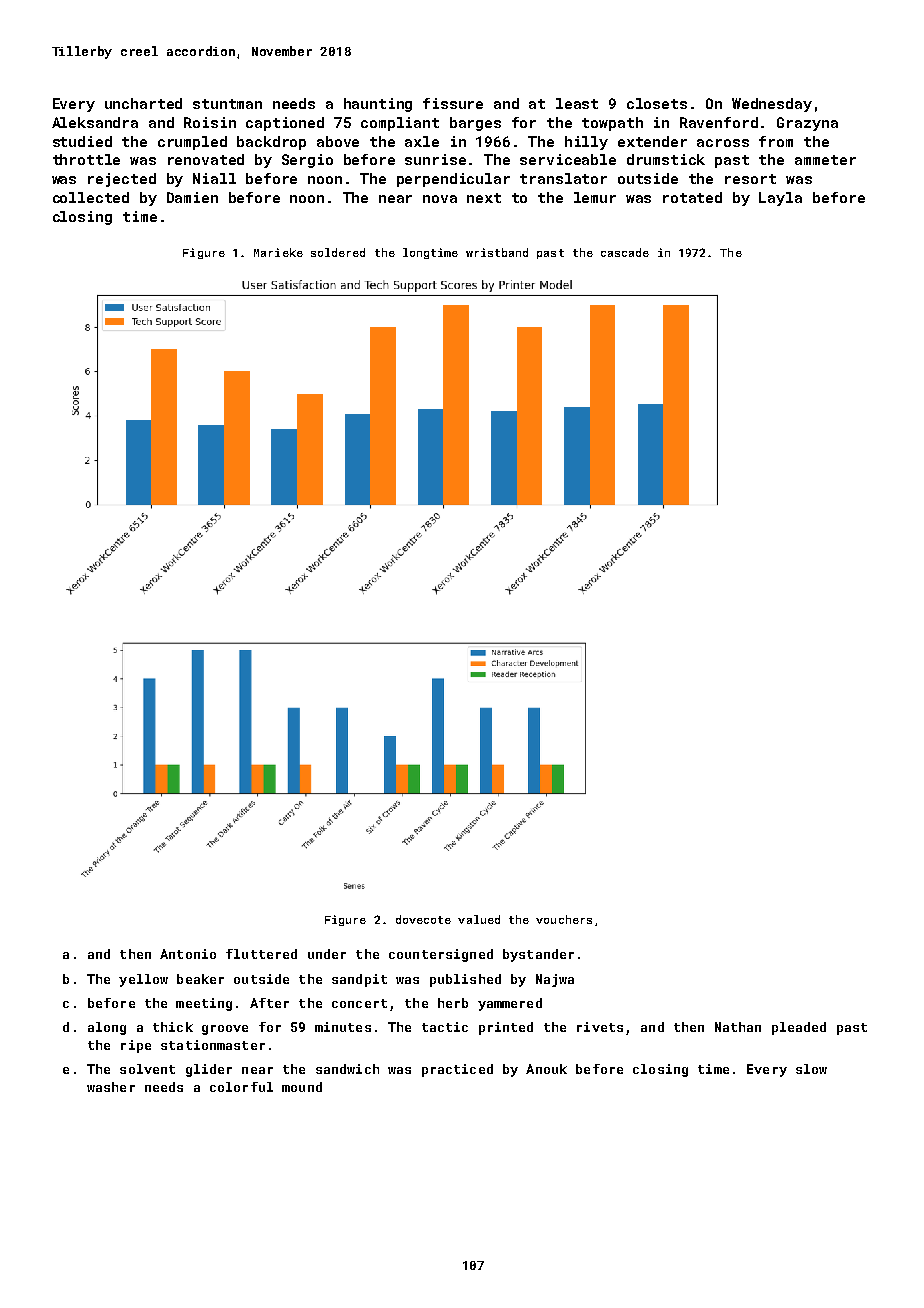 This screenshot has height=1308, width=924. I want to click on haunting, so click(378, 105).
